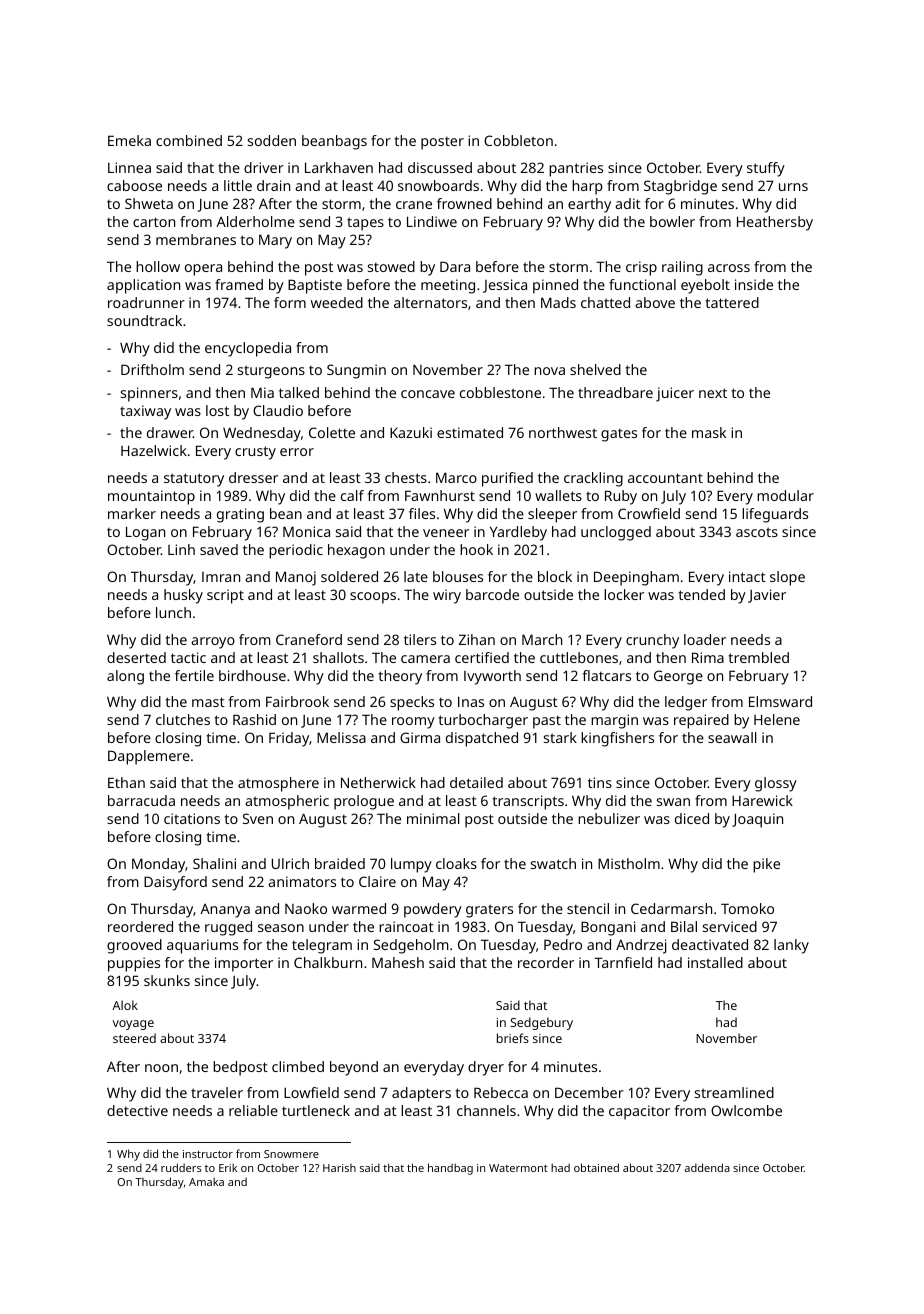 This screenshot has width=924, height=1314. What do you see at coordinates (206, 1181) in the screenshot?
I see `Amaka` at bounding box center [206, 1181].
